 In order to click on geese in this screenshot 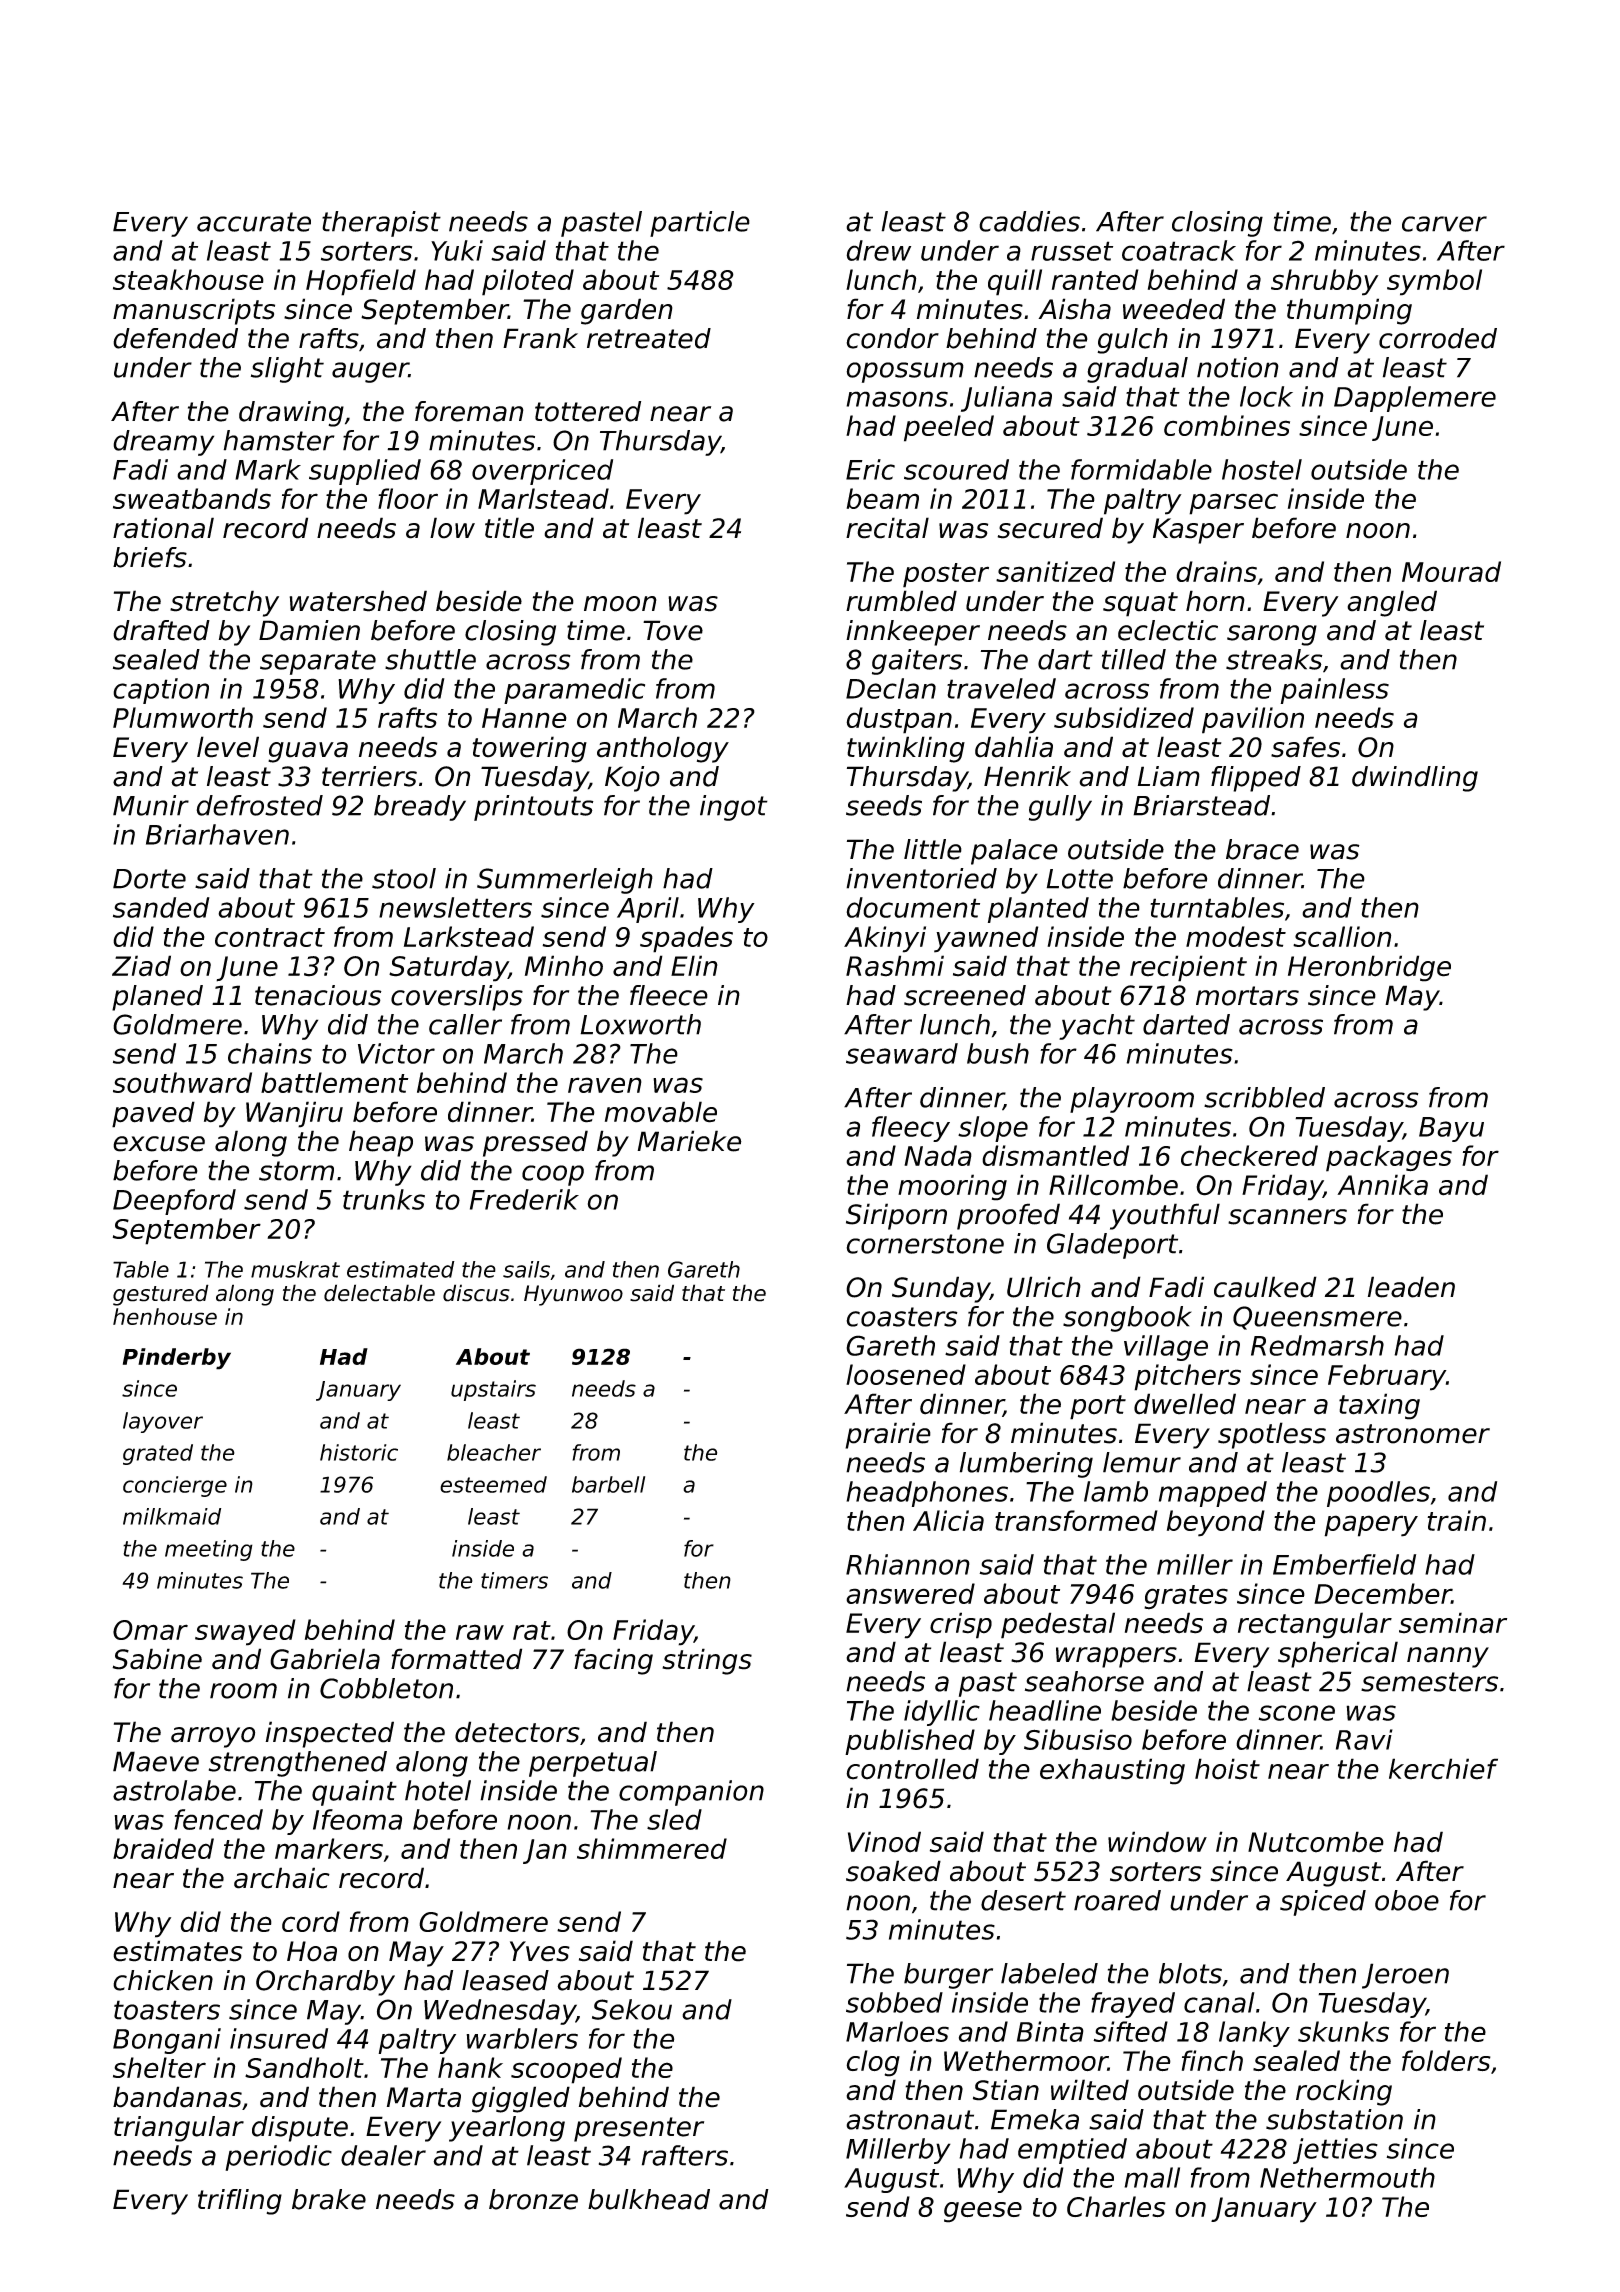, I will do `click(983, 2212)`.
